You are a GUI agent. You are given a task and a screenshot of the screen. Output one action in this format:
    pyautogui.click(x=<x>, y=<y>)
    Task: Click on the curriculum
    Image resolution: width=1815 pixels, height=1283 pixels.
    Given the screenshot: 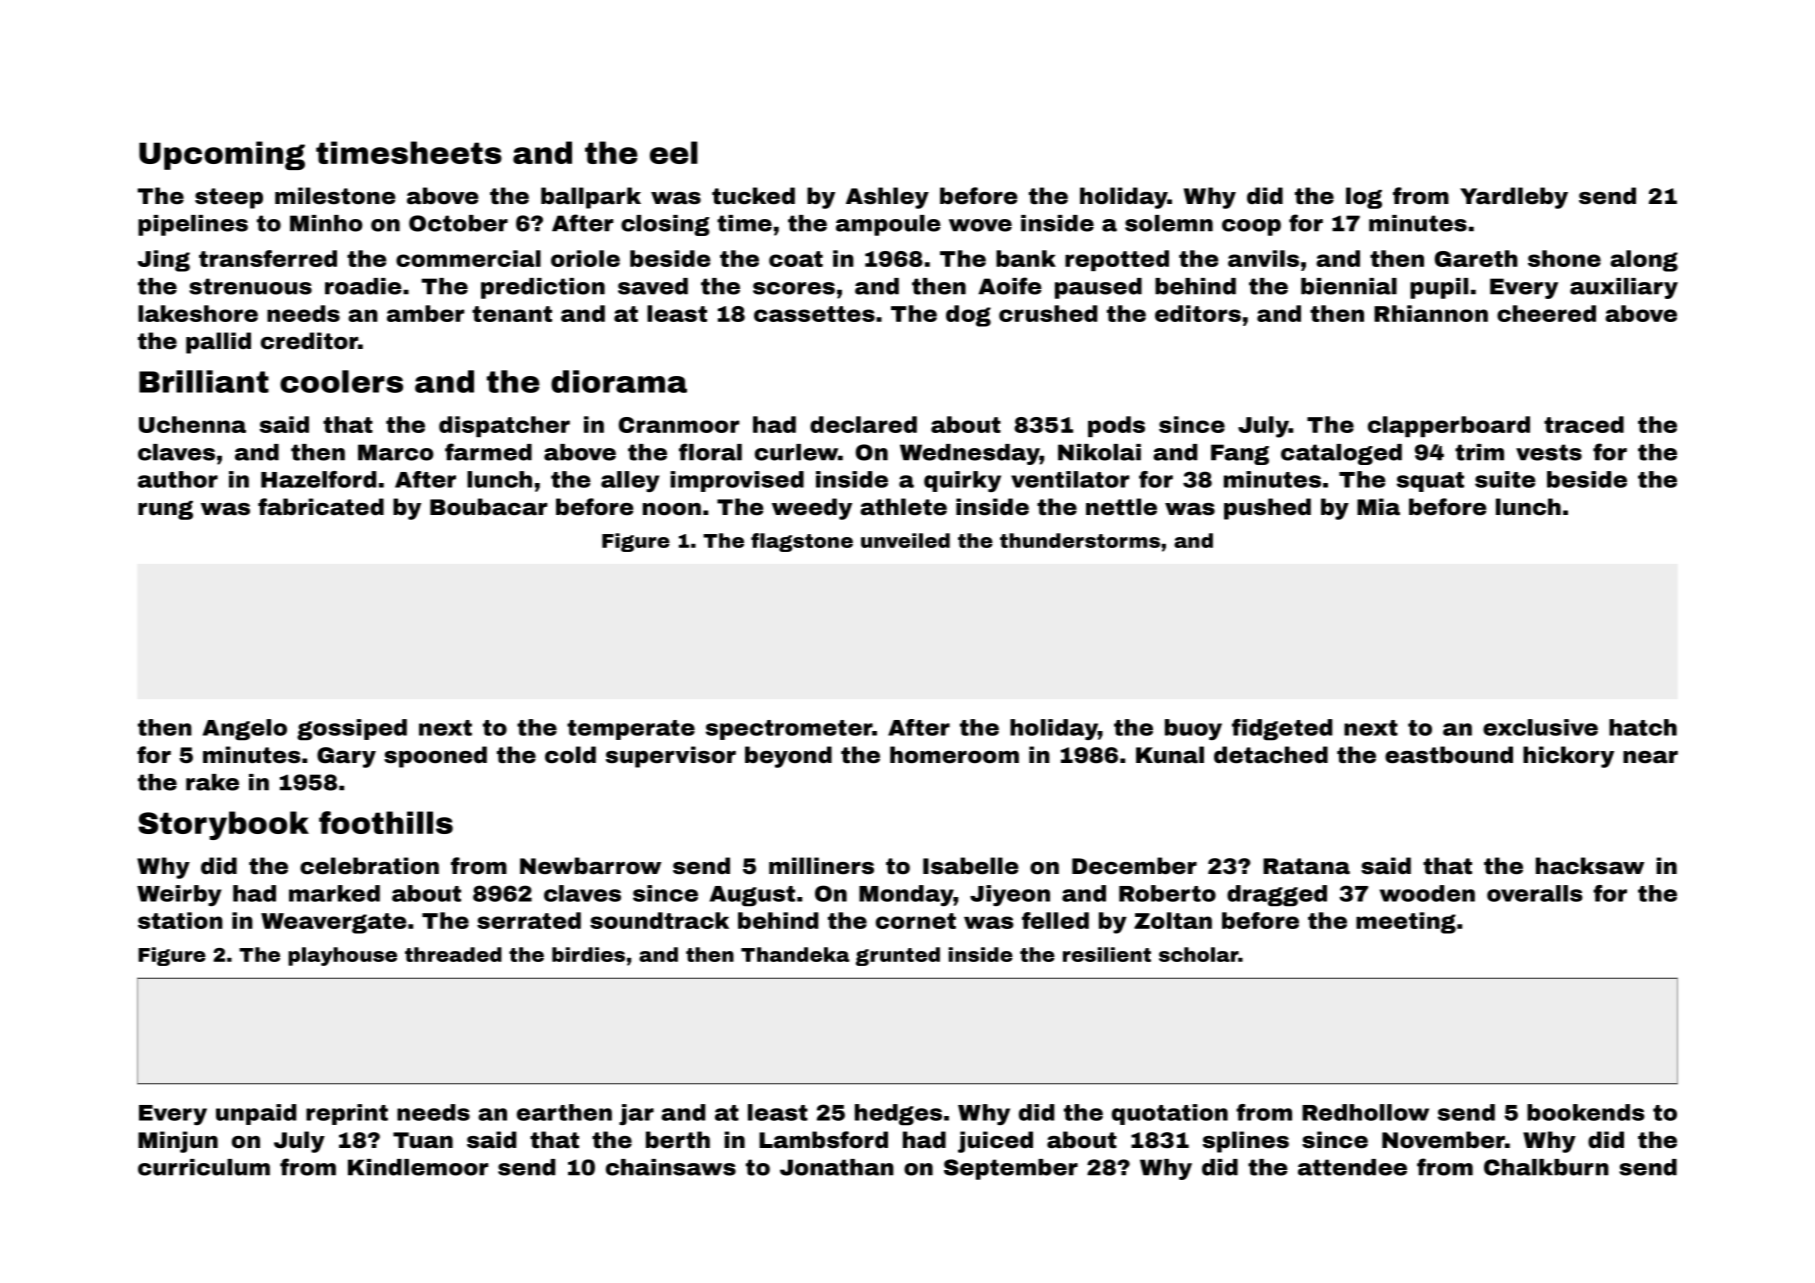 What is the action you would take?
    pyautogui.click(x=204, y=1167)
